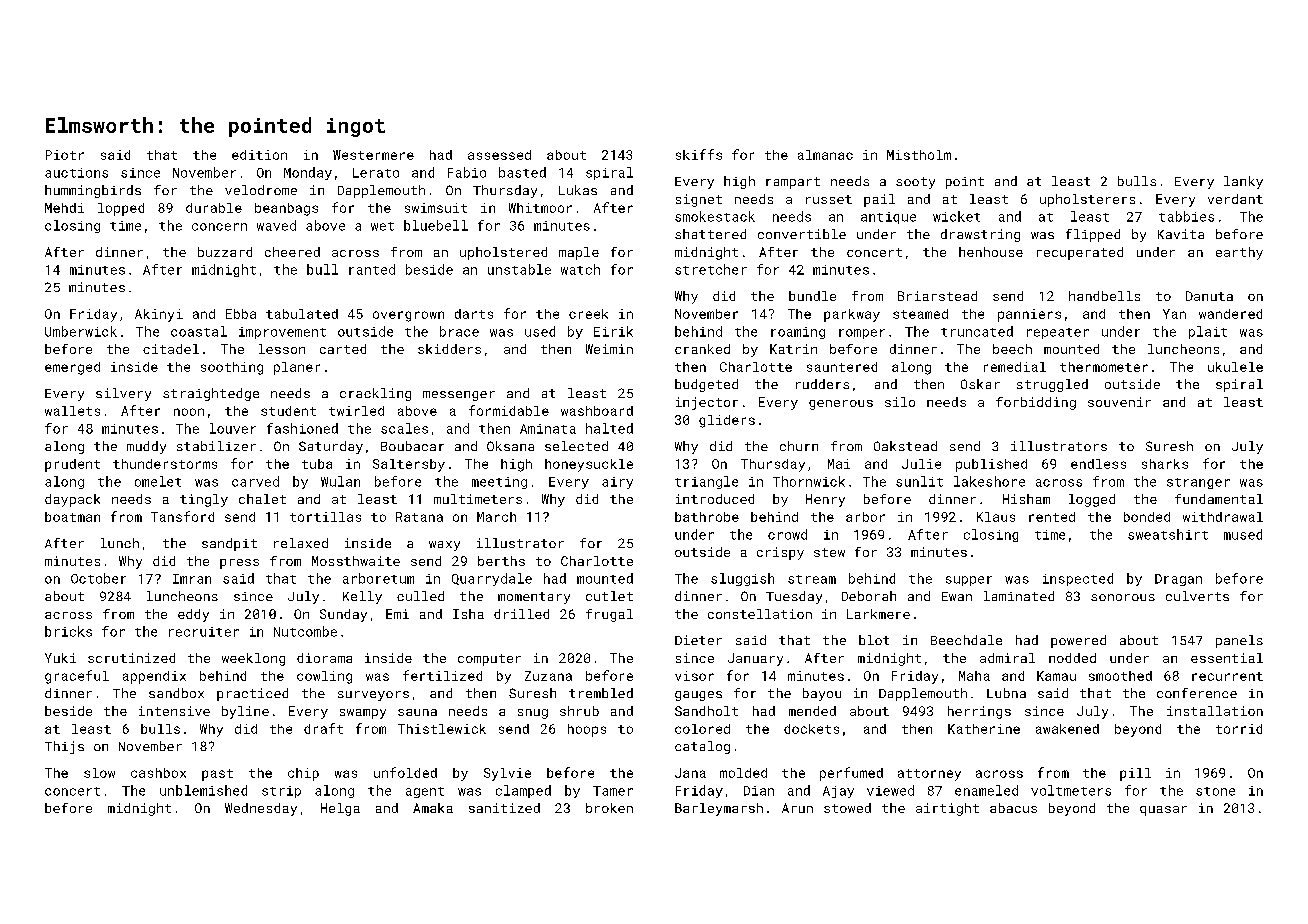  I want to click on Westermere, so click(373, 155).
